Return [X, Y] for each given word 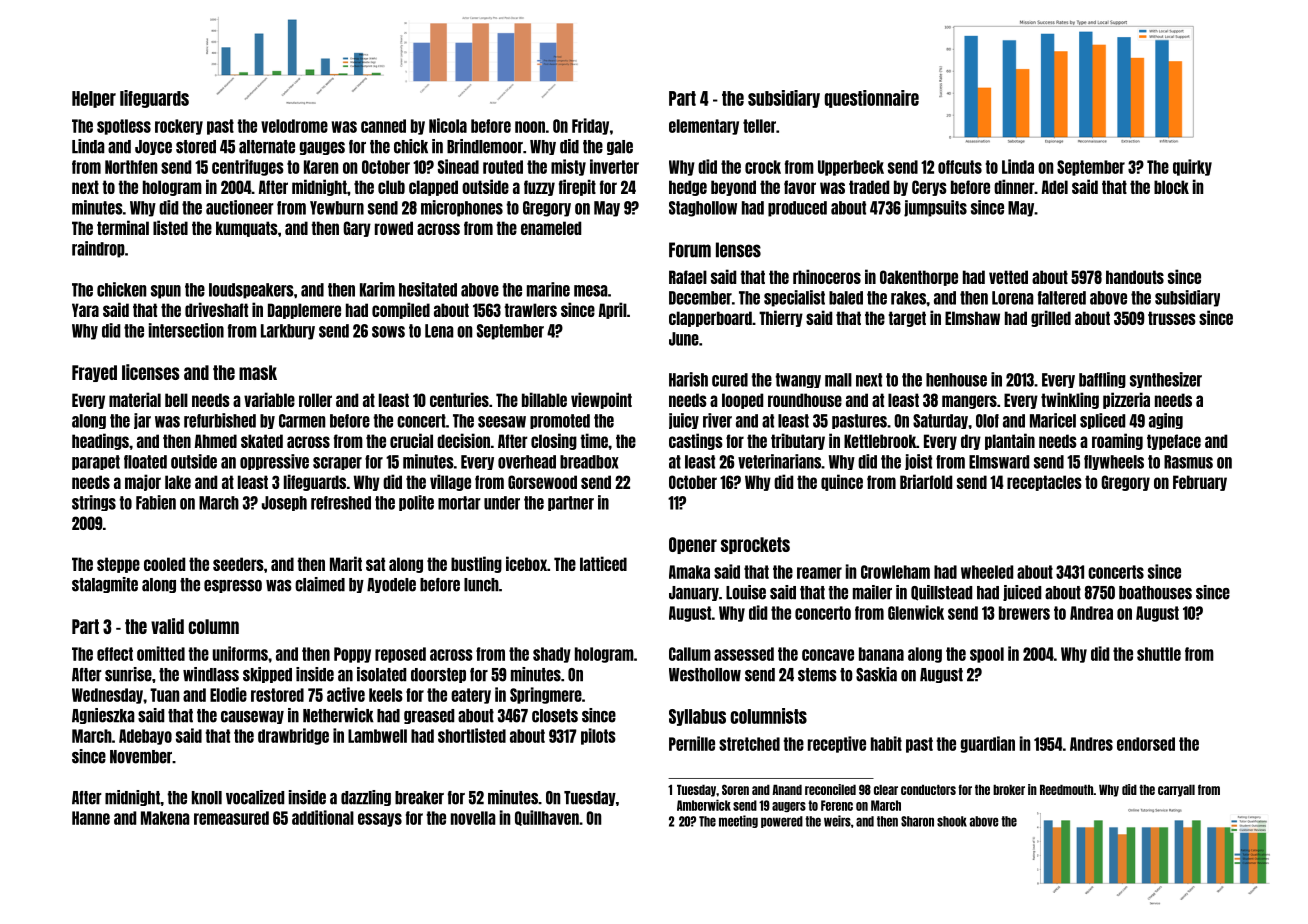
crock [763, 167]
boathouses [1155, 593]
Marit [346, 563]
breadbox [589, 462]
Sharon [917, 821]
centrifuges [248, 167]
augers [789, 807]
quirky [1192, 167]
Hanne [91, 818]
